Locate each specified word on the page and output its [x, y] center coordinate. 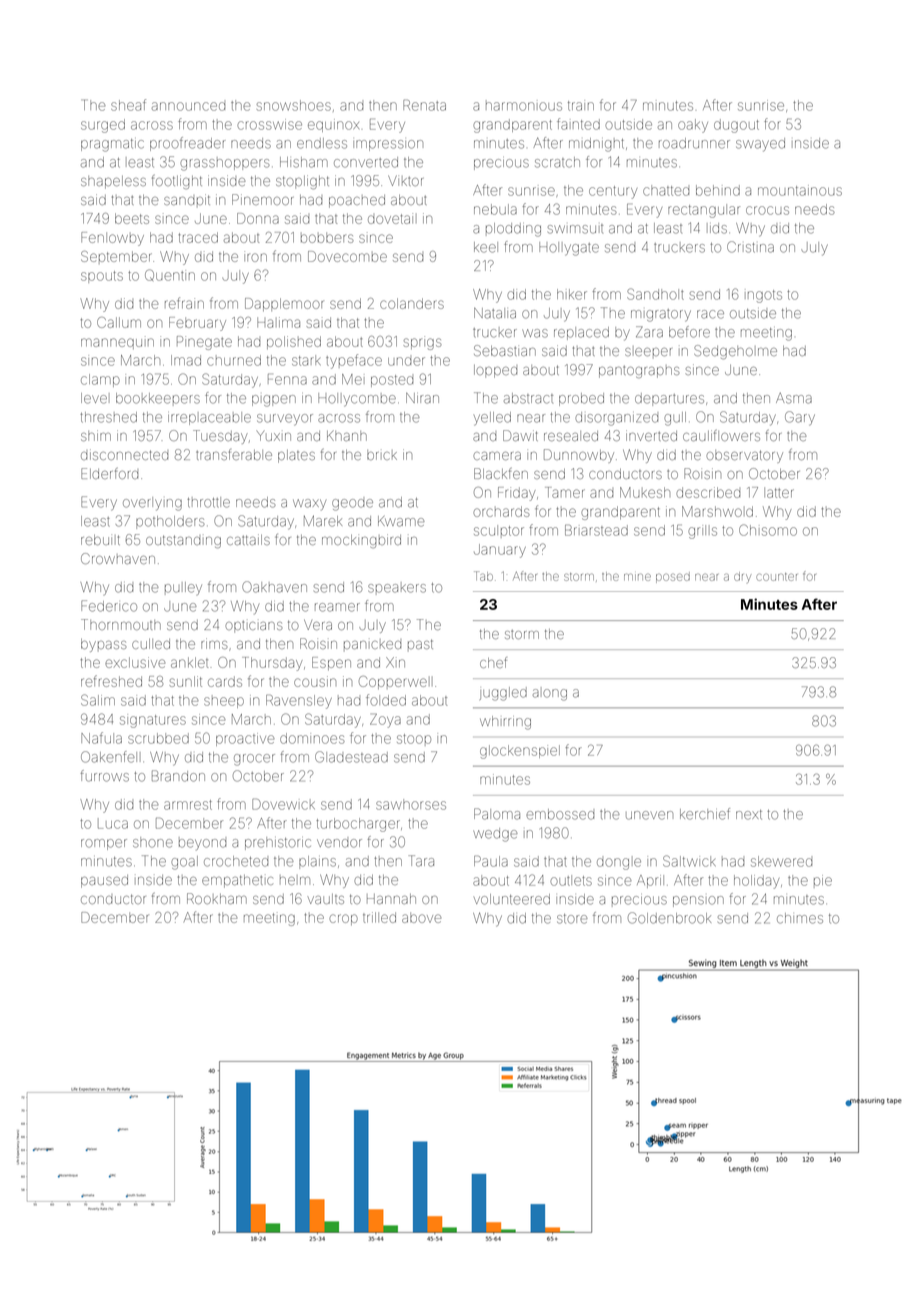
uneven [649, 815]
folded [386, 700]
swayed [760, 145]
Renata [424, 105]
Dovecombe [347, 256]
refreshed [111, 681]
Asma [794, 398]
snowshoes [294, 105]
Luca [113, 823]
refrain [184, 303]
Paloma [497, 814]
